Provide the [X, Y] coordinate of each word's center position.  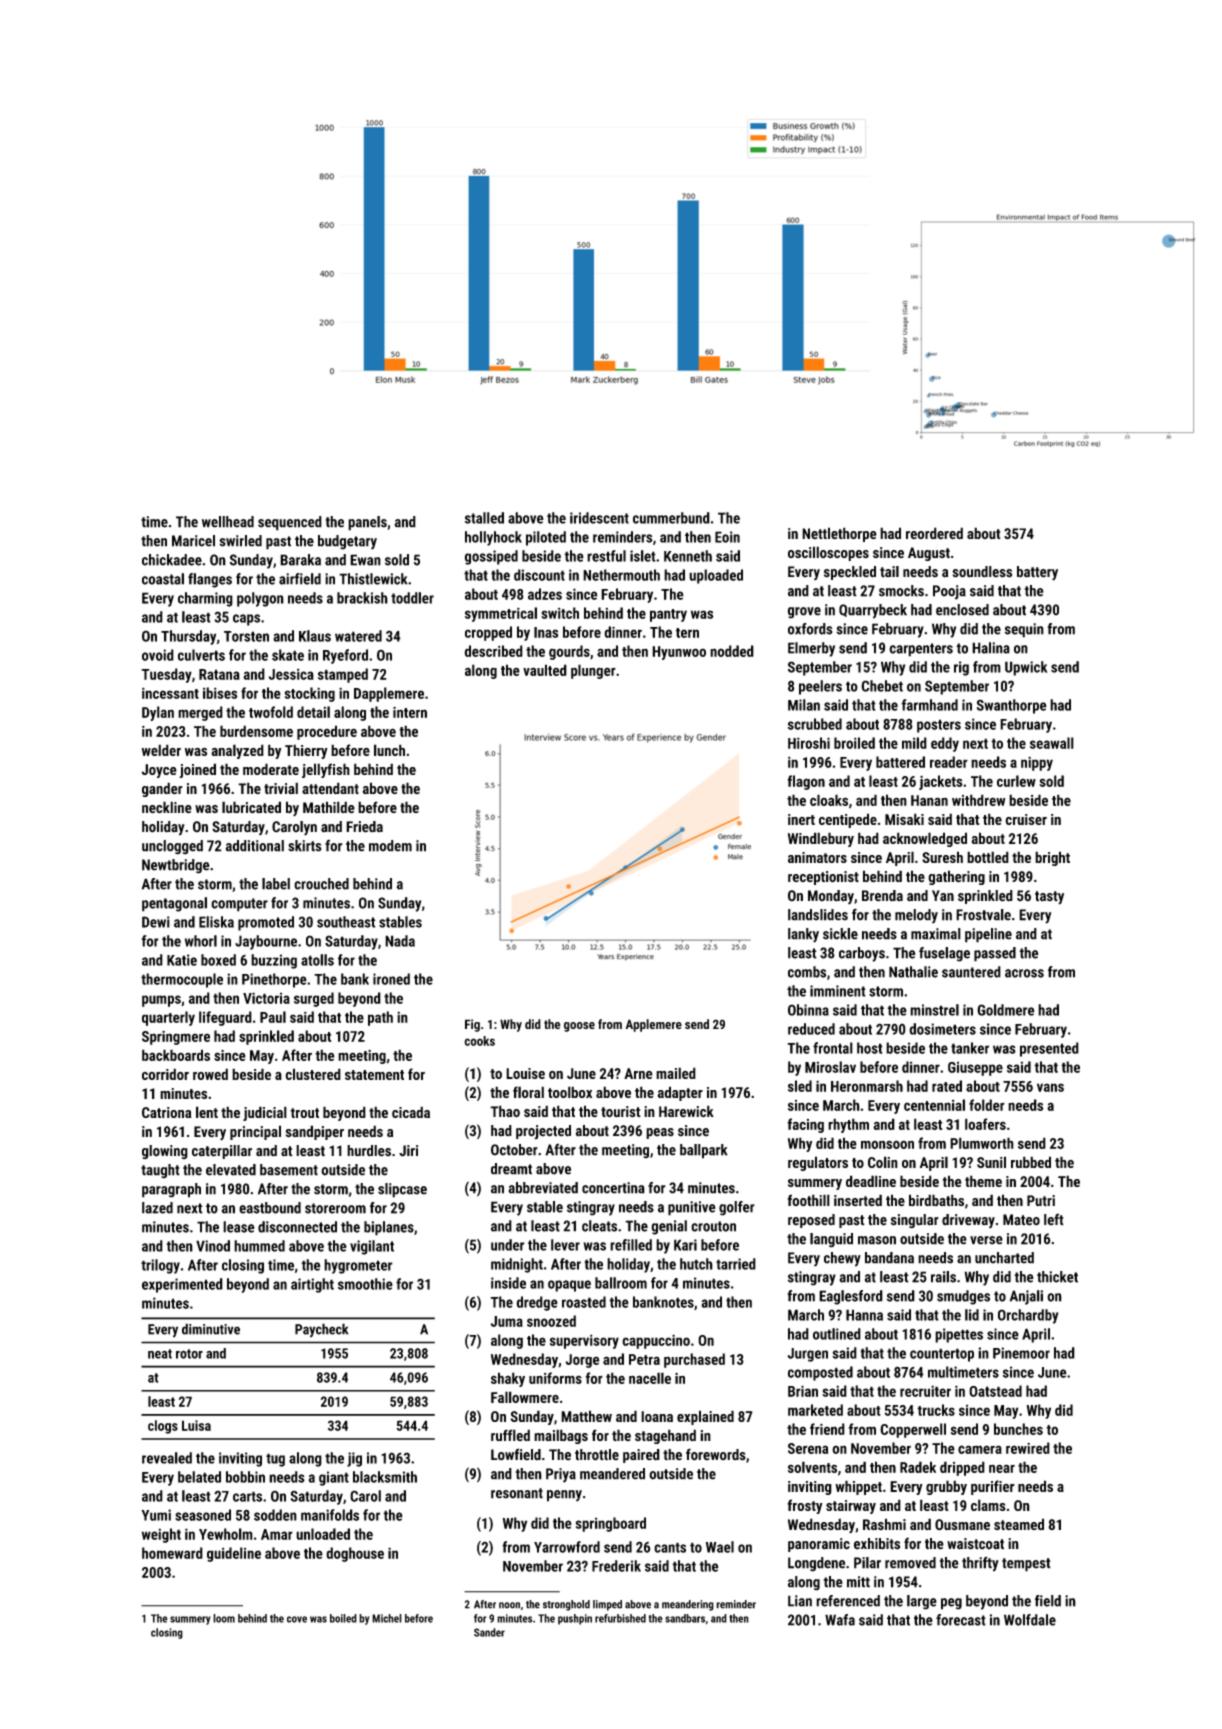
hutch [696, 1264]
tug [275, 1460]
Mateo [1021, 1220]
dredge [537, 1303]
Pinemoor [1021, 1353]
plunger [593, 671]
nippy [1037, 763]
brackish [362, 598]
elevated [231, 1170]
